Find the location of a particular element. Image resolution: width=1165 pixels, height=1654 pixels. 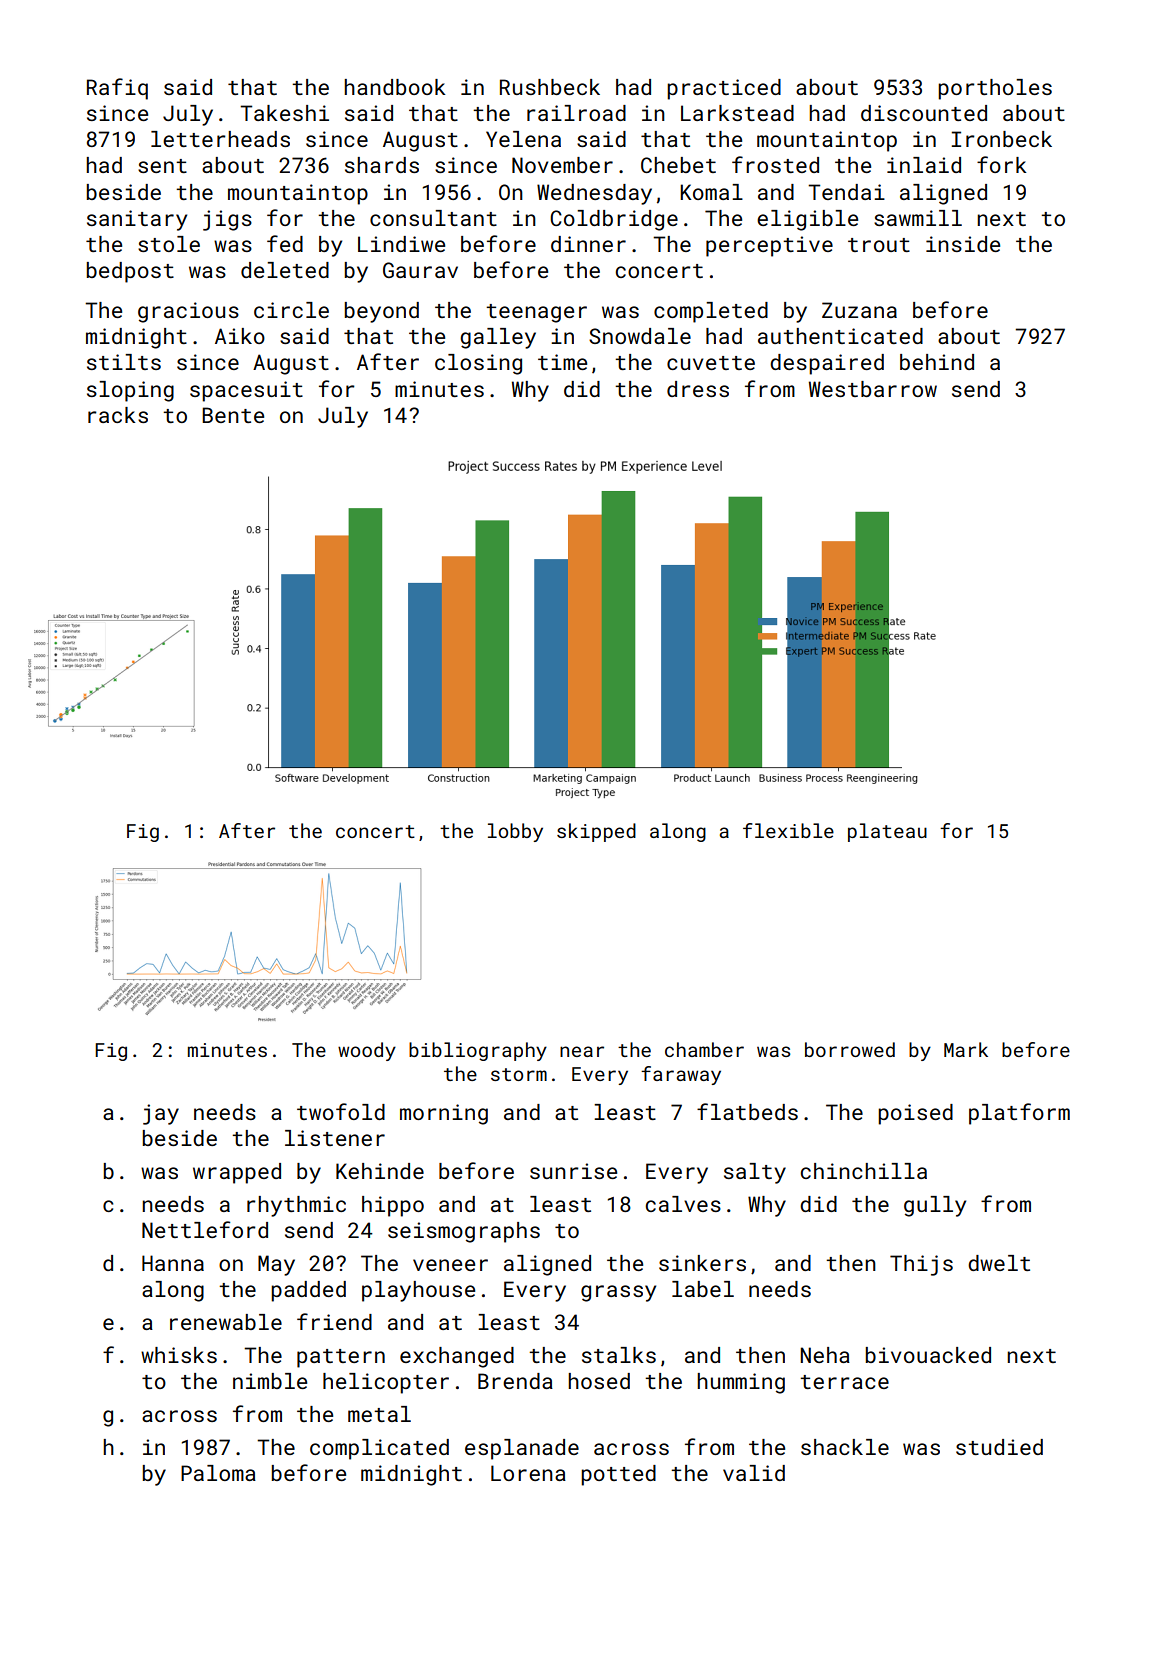

lobby is located at coordinates (515, 832).
